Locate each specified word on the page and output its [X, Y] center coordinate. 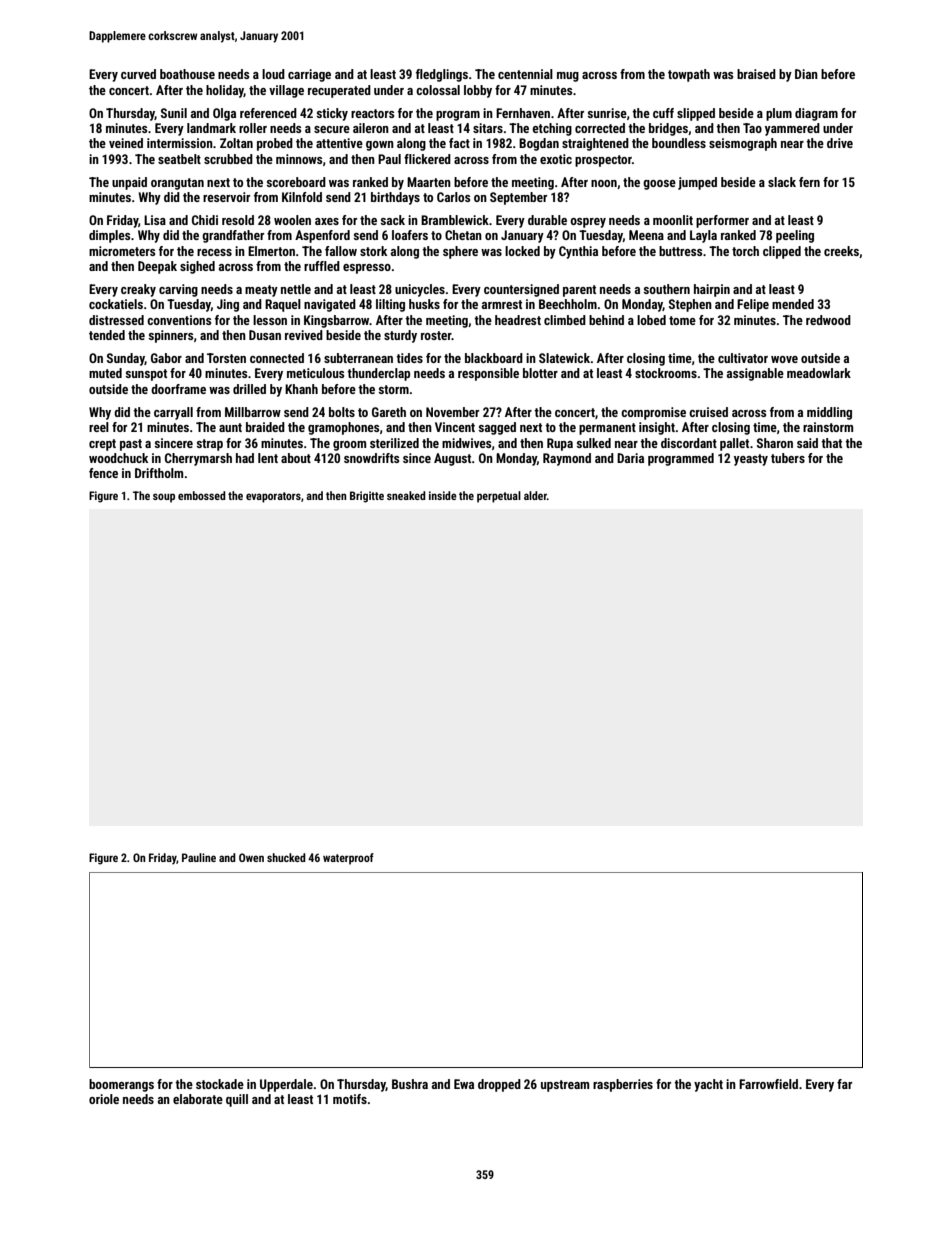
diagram [816, 114]
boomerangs [121, 1085]
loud [273, 74]
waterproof [348, 859]
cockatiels [116, 304]
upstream [565, 1086]
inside [443, 495]
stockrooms [666, 373]
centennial [525, 74]
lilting [390, 305]
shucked [286, 857]
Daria [630, 458]
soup [164, 498]
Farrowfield [768, 1084]
